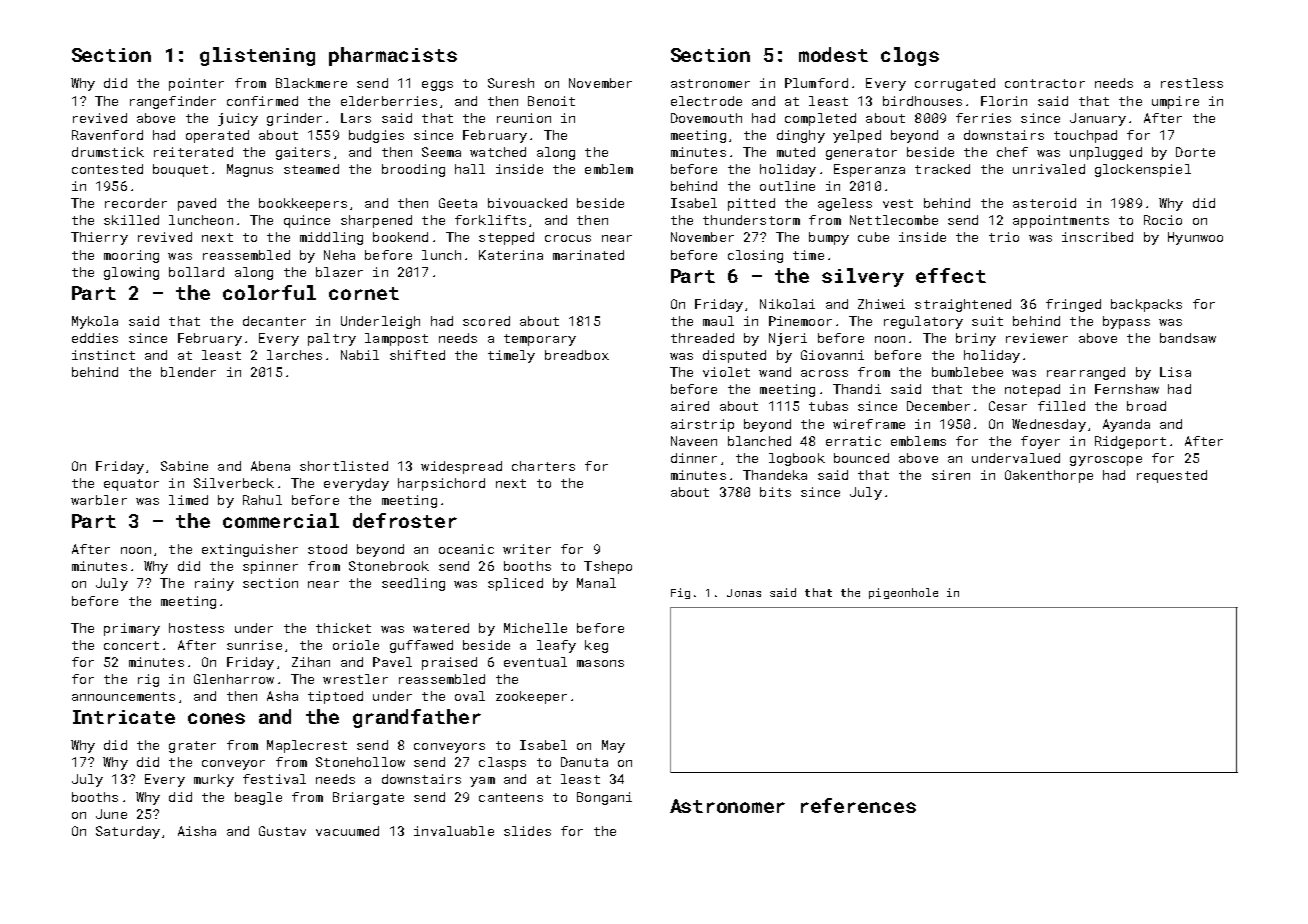  Describe the element at coordinates (360, 762) in the screenshot. I see `Stonehollow` at that location.
